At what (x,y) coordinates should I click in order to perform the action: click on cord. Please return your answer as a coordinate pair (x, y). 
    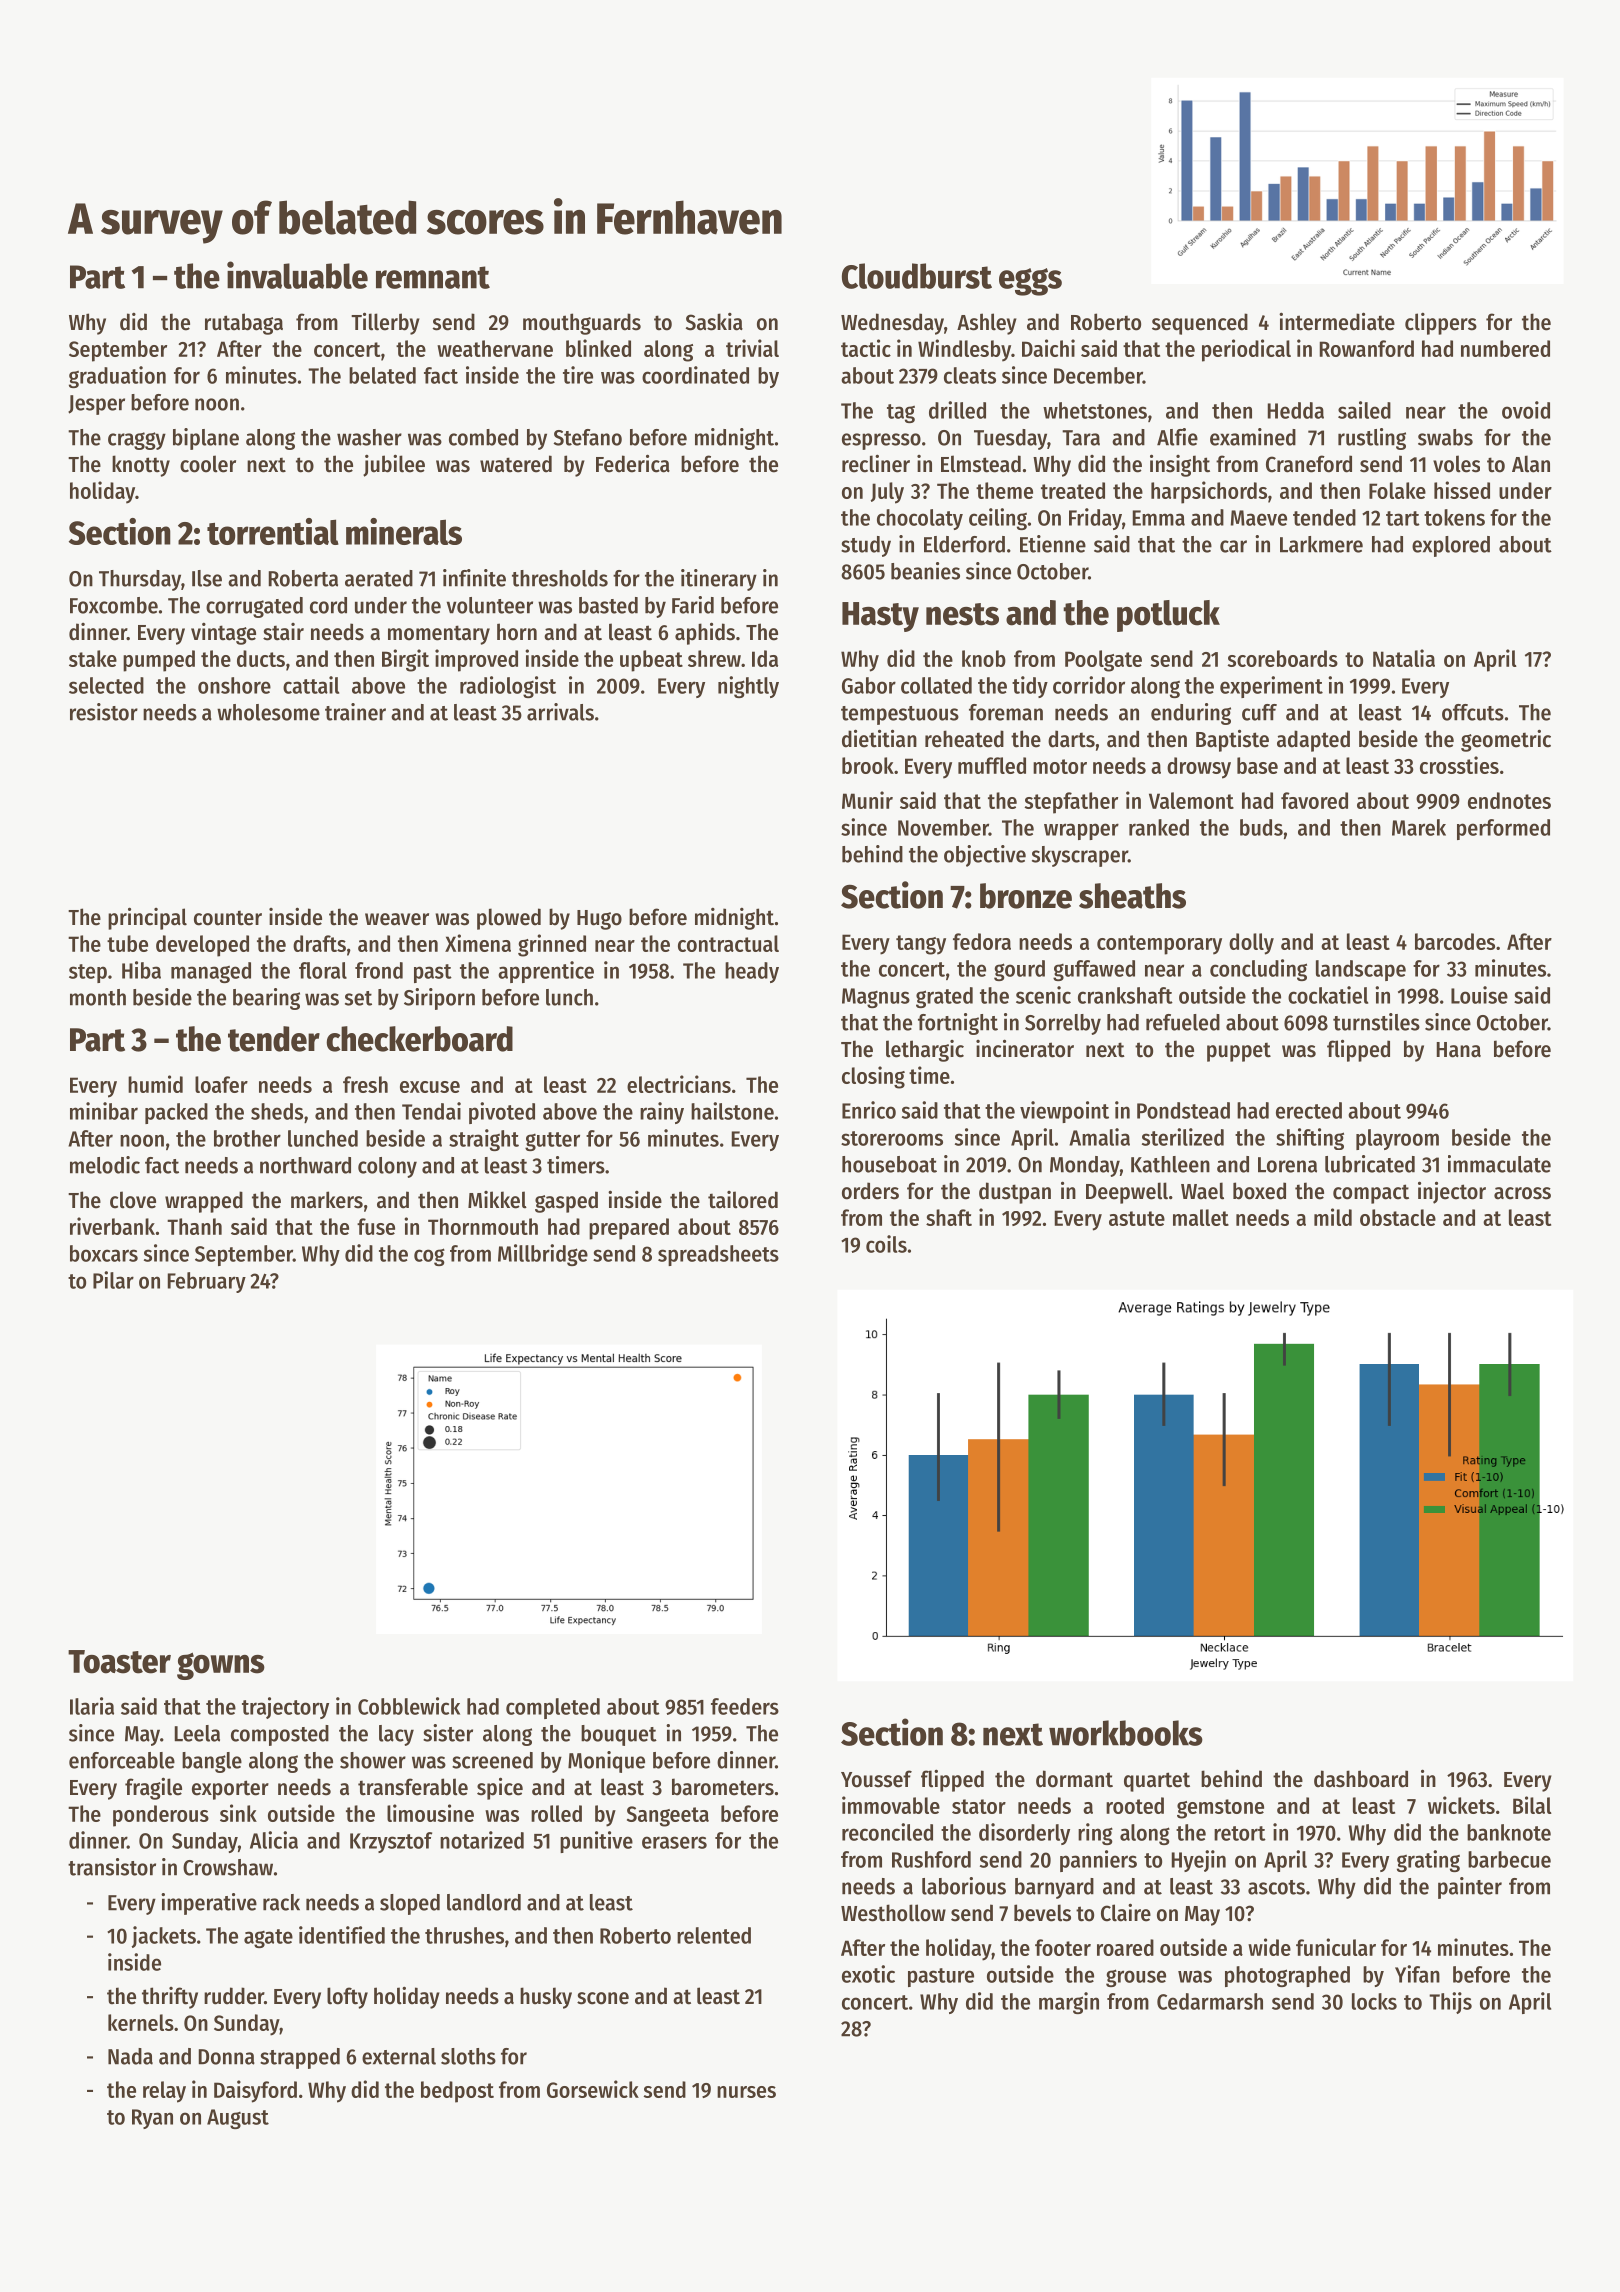
    Looking at the image, I should click on (328, 605).
